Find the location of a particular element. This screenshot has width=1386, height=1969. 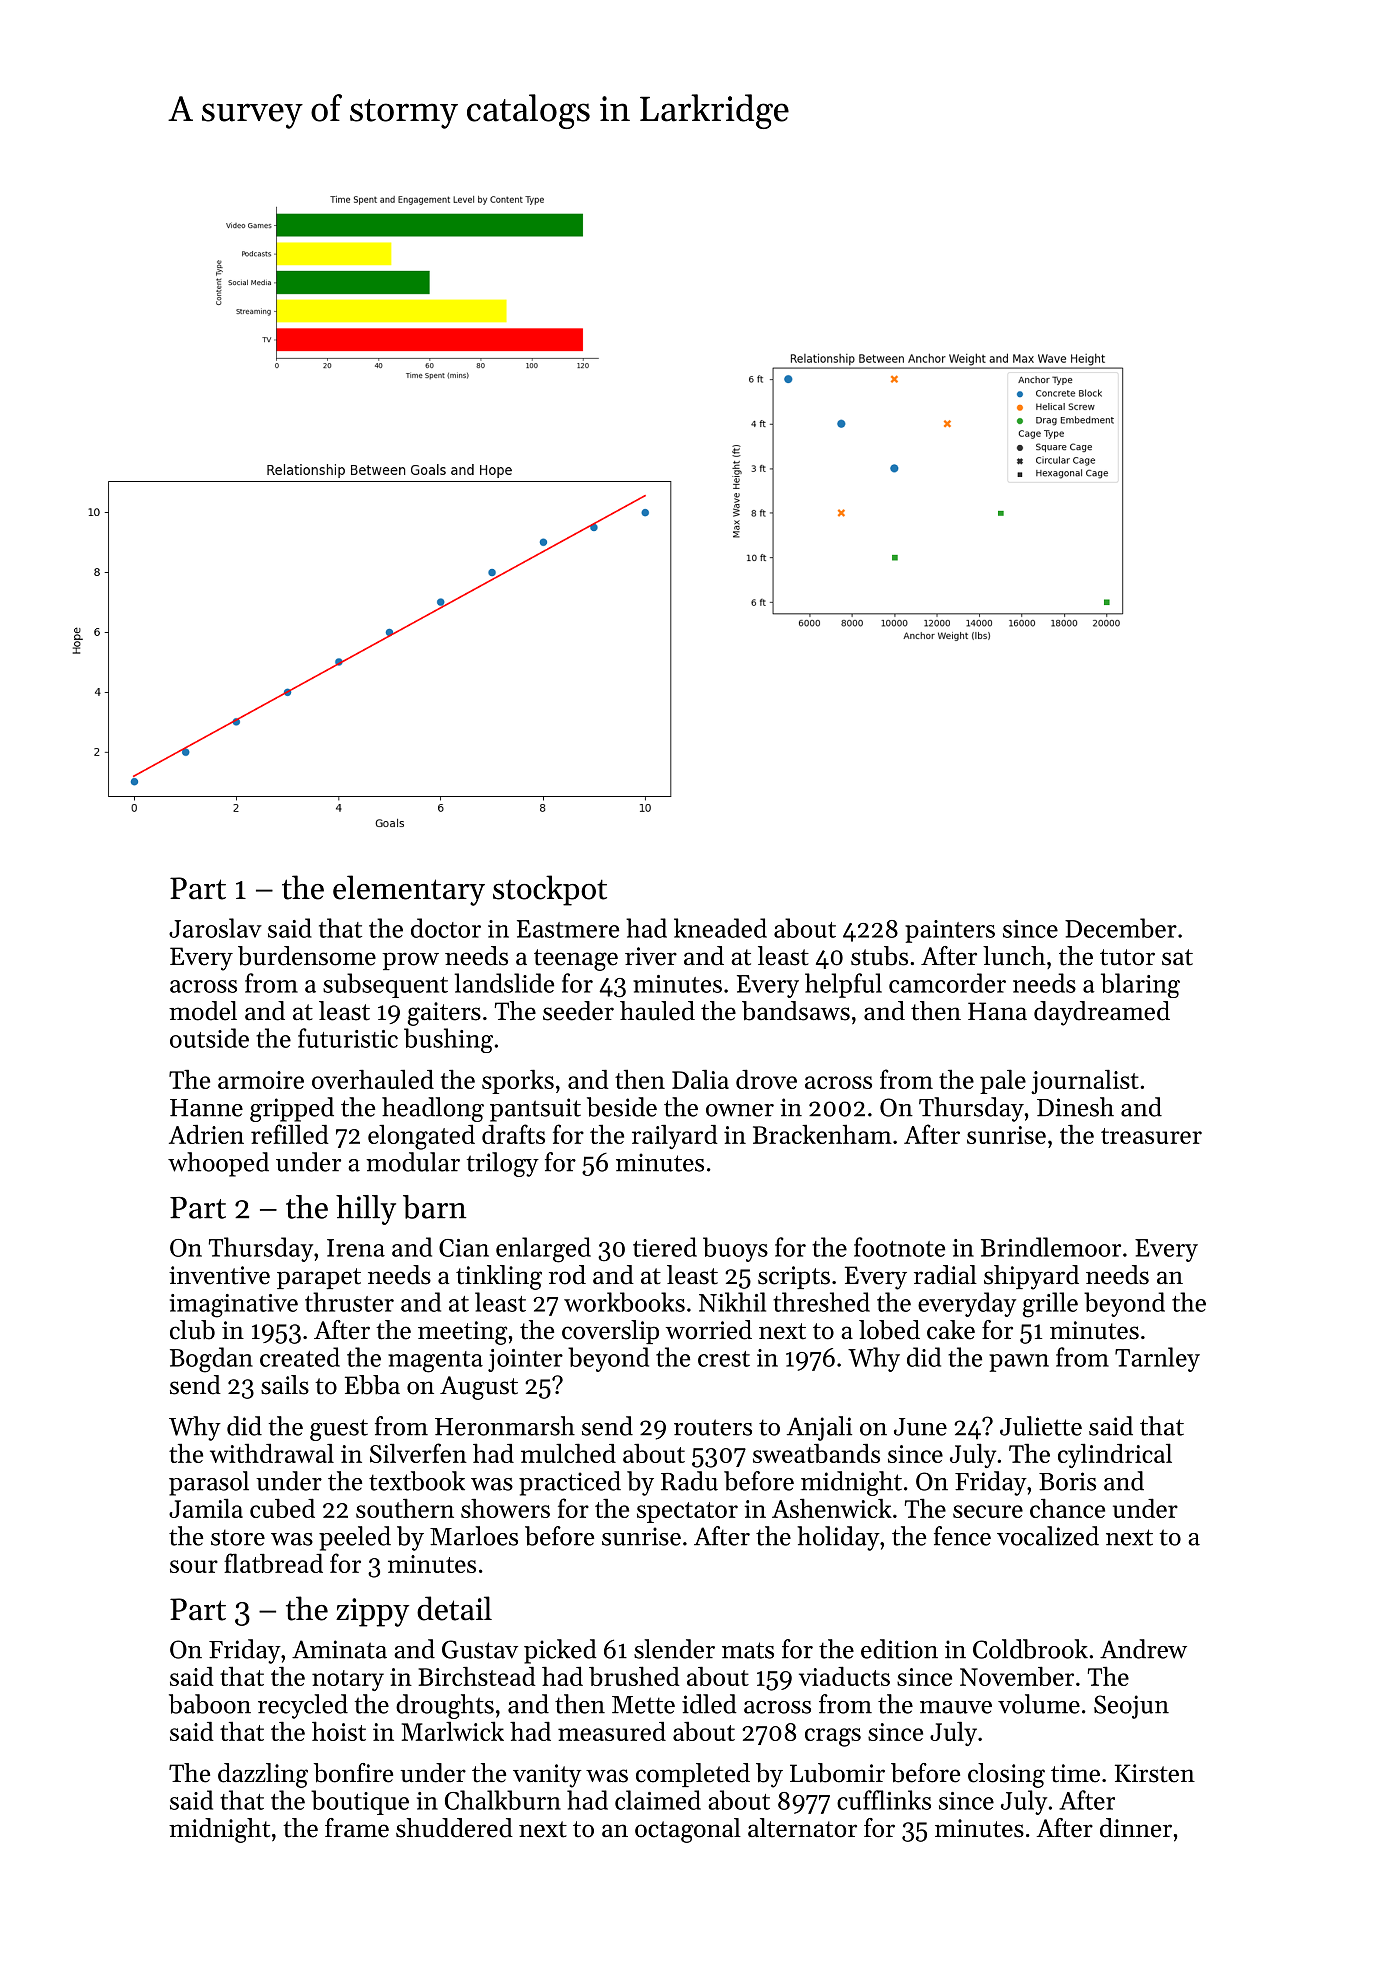

Dalia is located at coordinates (700, 1079).
